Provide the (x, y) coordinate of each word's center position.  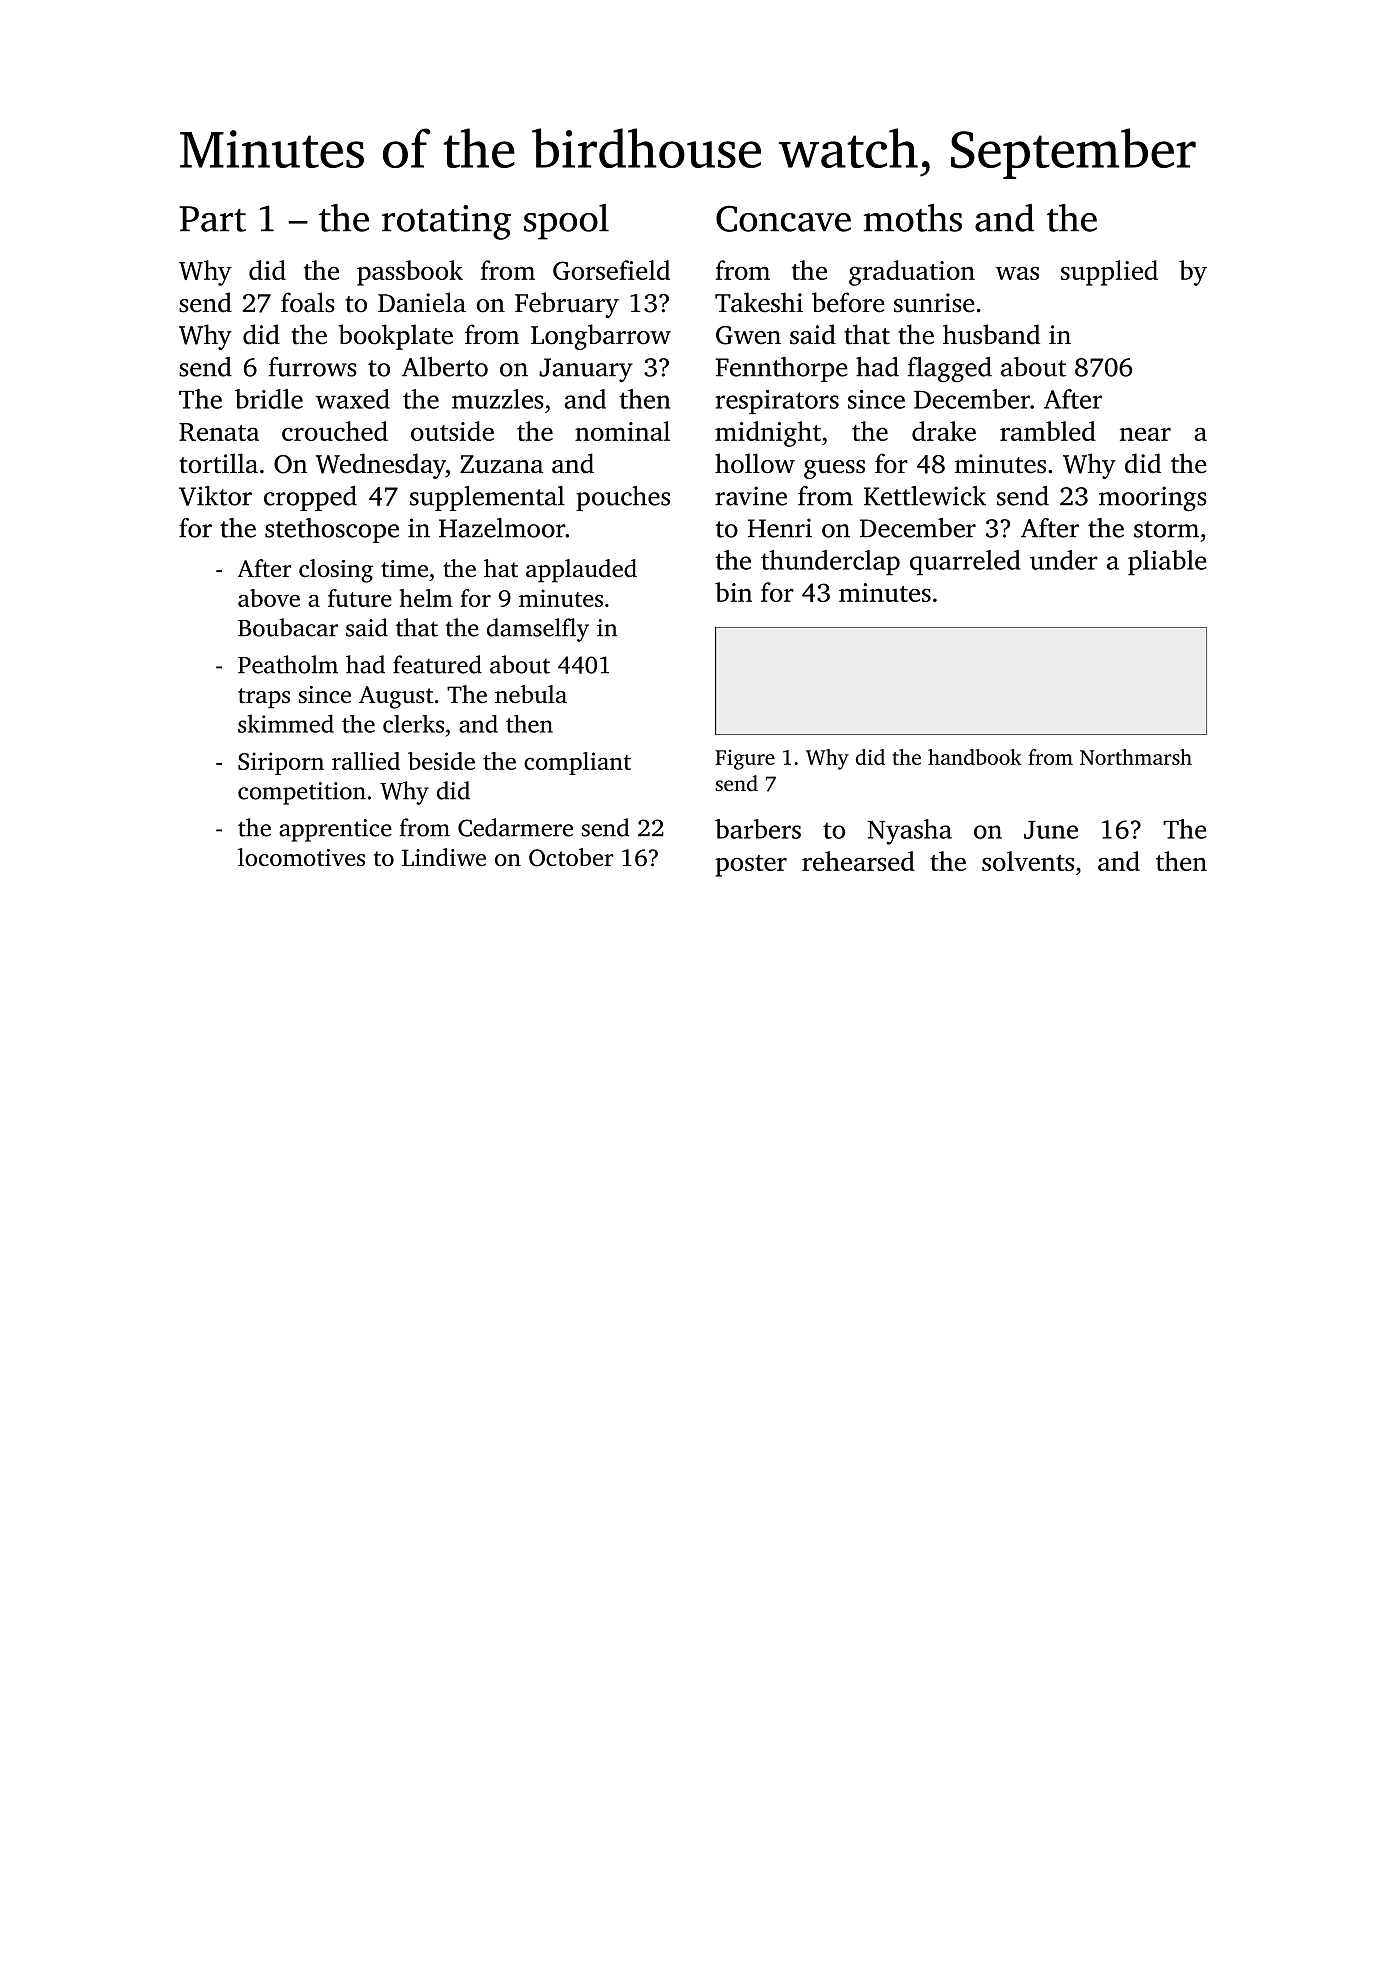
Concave (783, 218)
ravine (751, 496)
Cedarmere (515, 827)
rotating (446, 222)
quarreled (965, 563)
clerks (413, 724)
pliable (1167, 563)
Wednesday (381, 466)
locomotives (301, 857)
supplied (1109, 273)
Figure (745, 759)
